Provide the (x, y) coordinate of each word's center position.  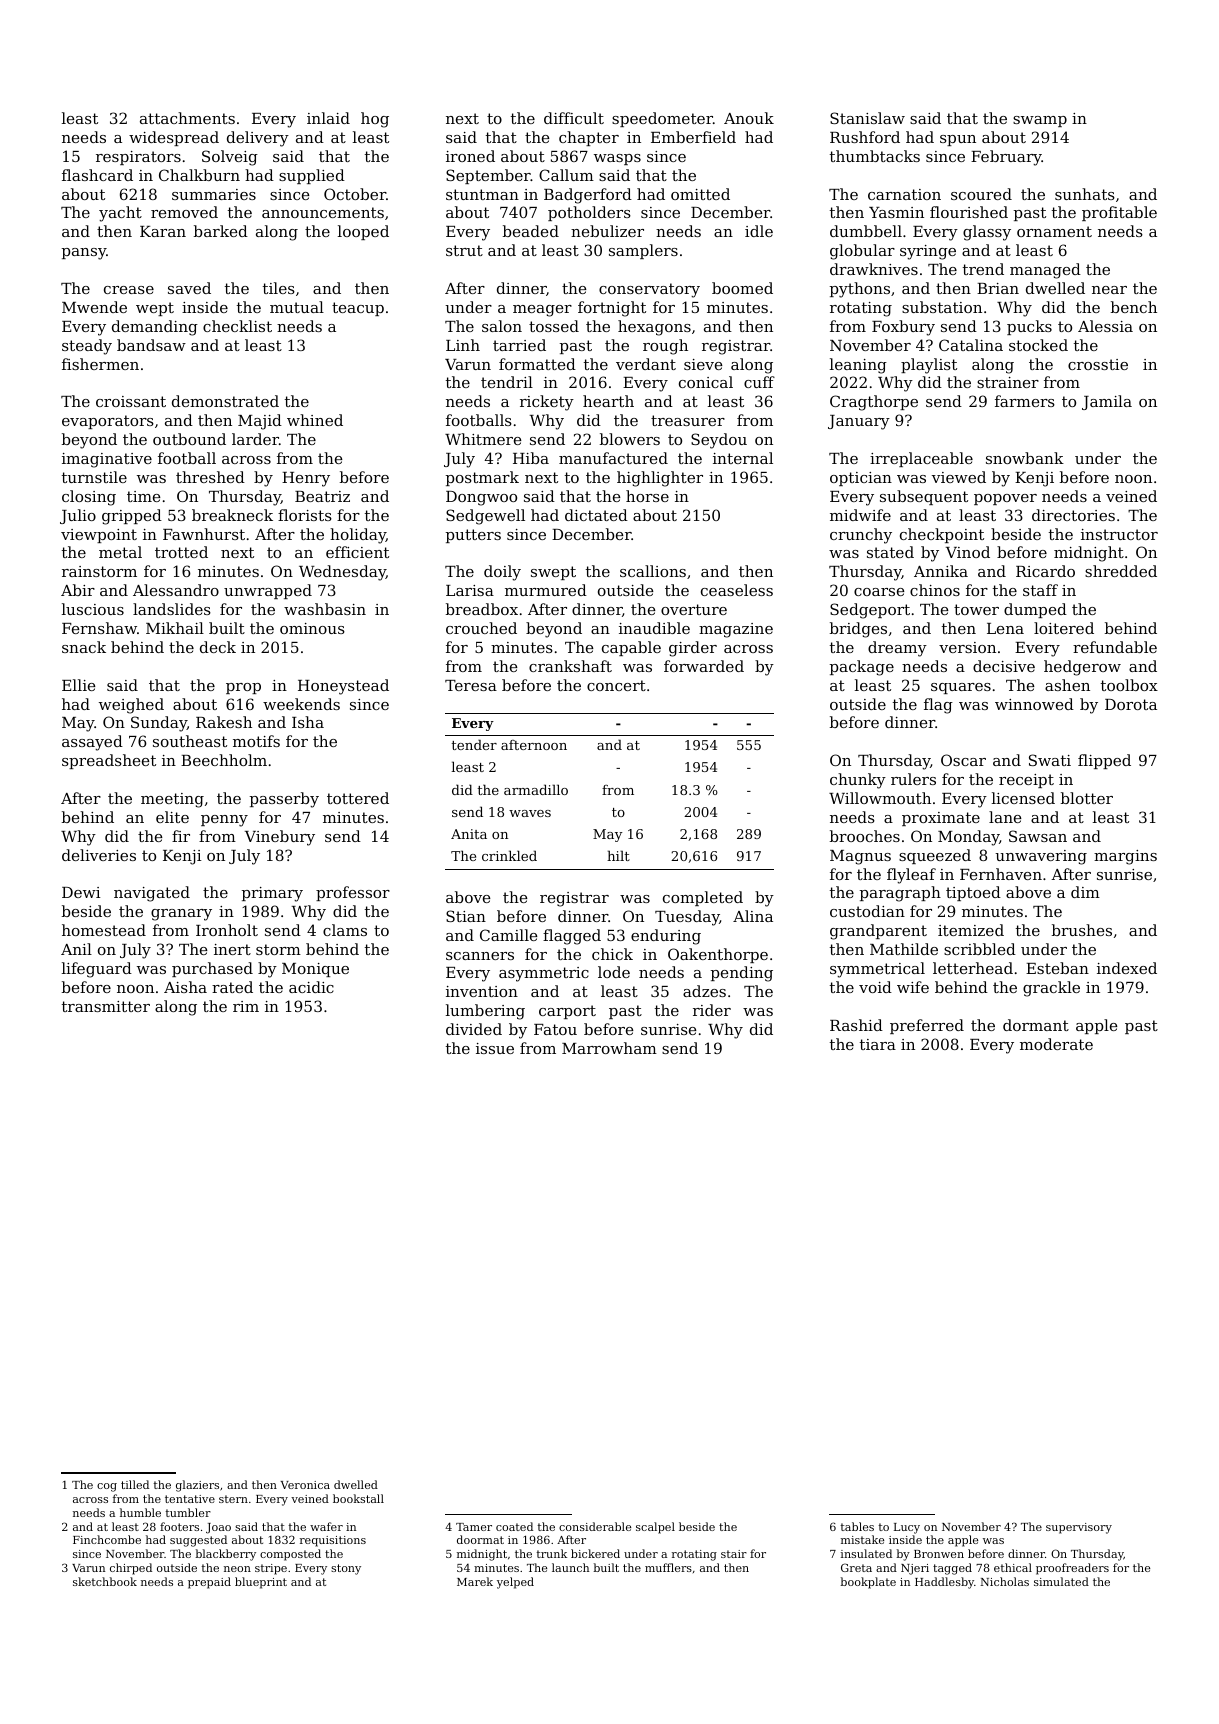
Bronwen (939, 1554)
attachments (187, 118)
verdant (646, 364)
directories (1073, 515)
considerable (595, 1526)
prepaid (209, 1583)
